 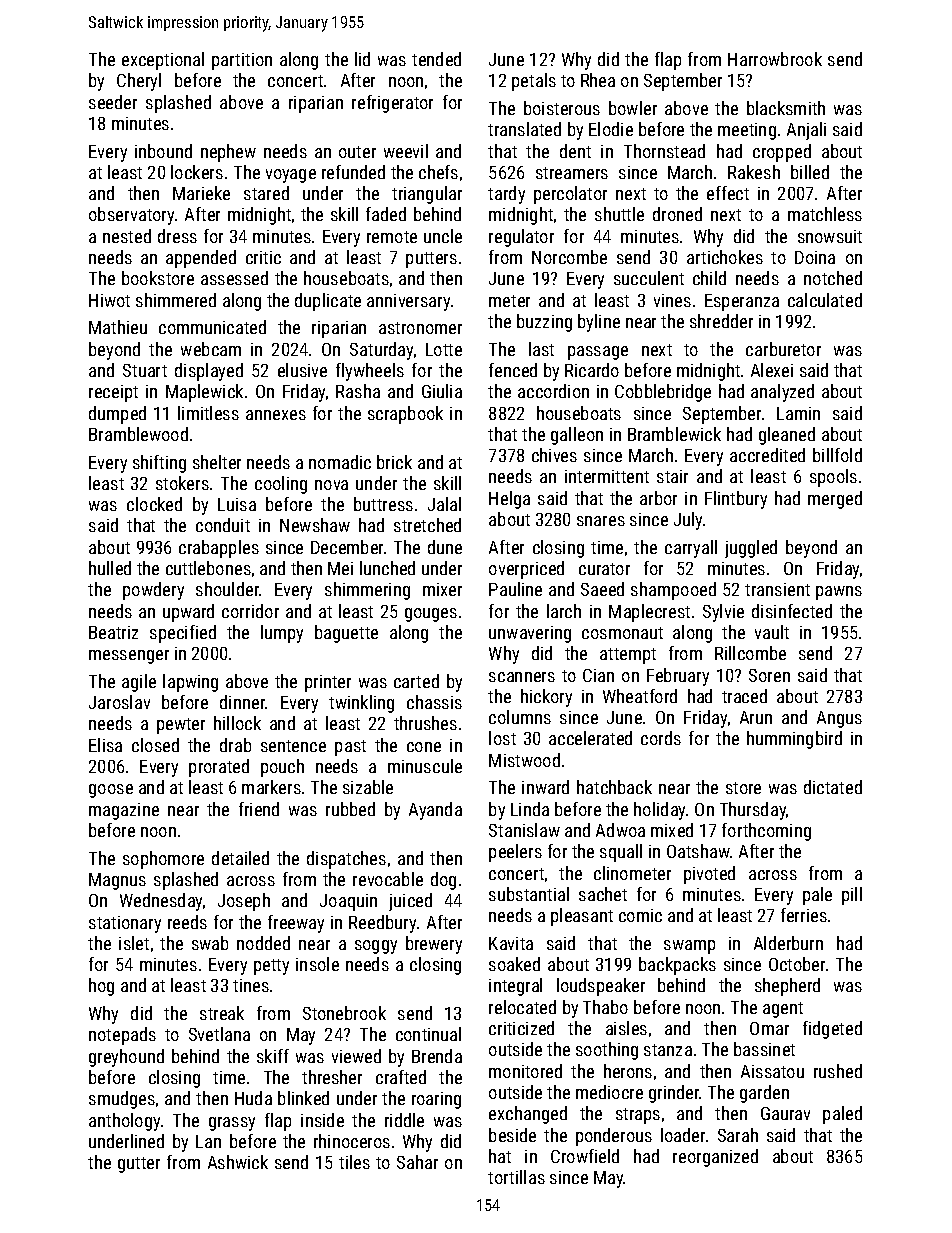 What do you see at coordinates (139, 1165) in the document?
I see `gutter` at bounding box center [139, 1165].
